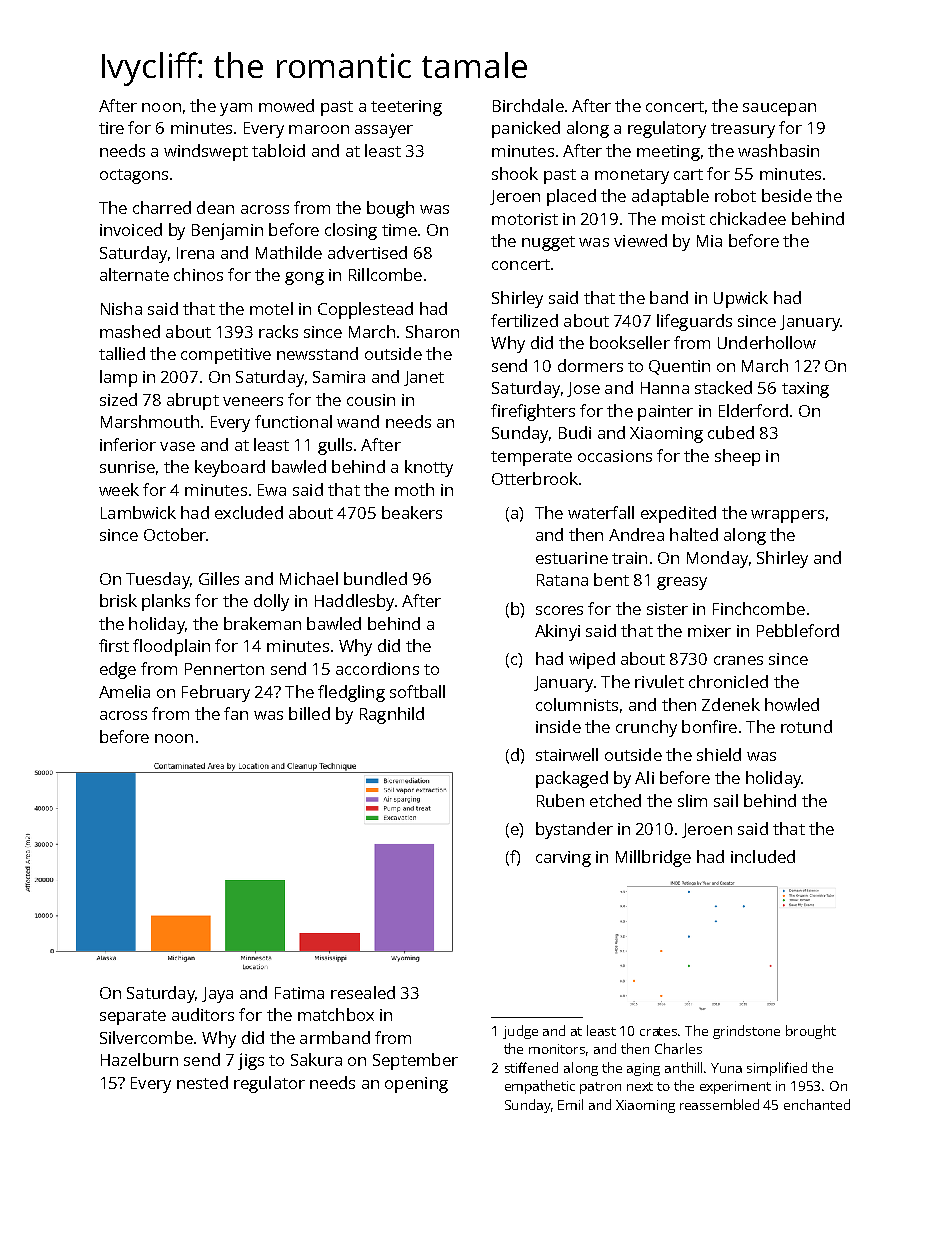 The height and width of the screenshot is (1233, 952). What do you see at coordinates (787, 516) in the screenshot?
I see `wrappers` at bounding box center [787, 516].
